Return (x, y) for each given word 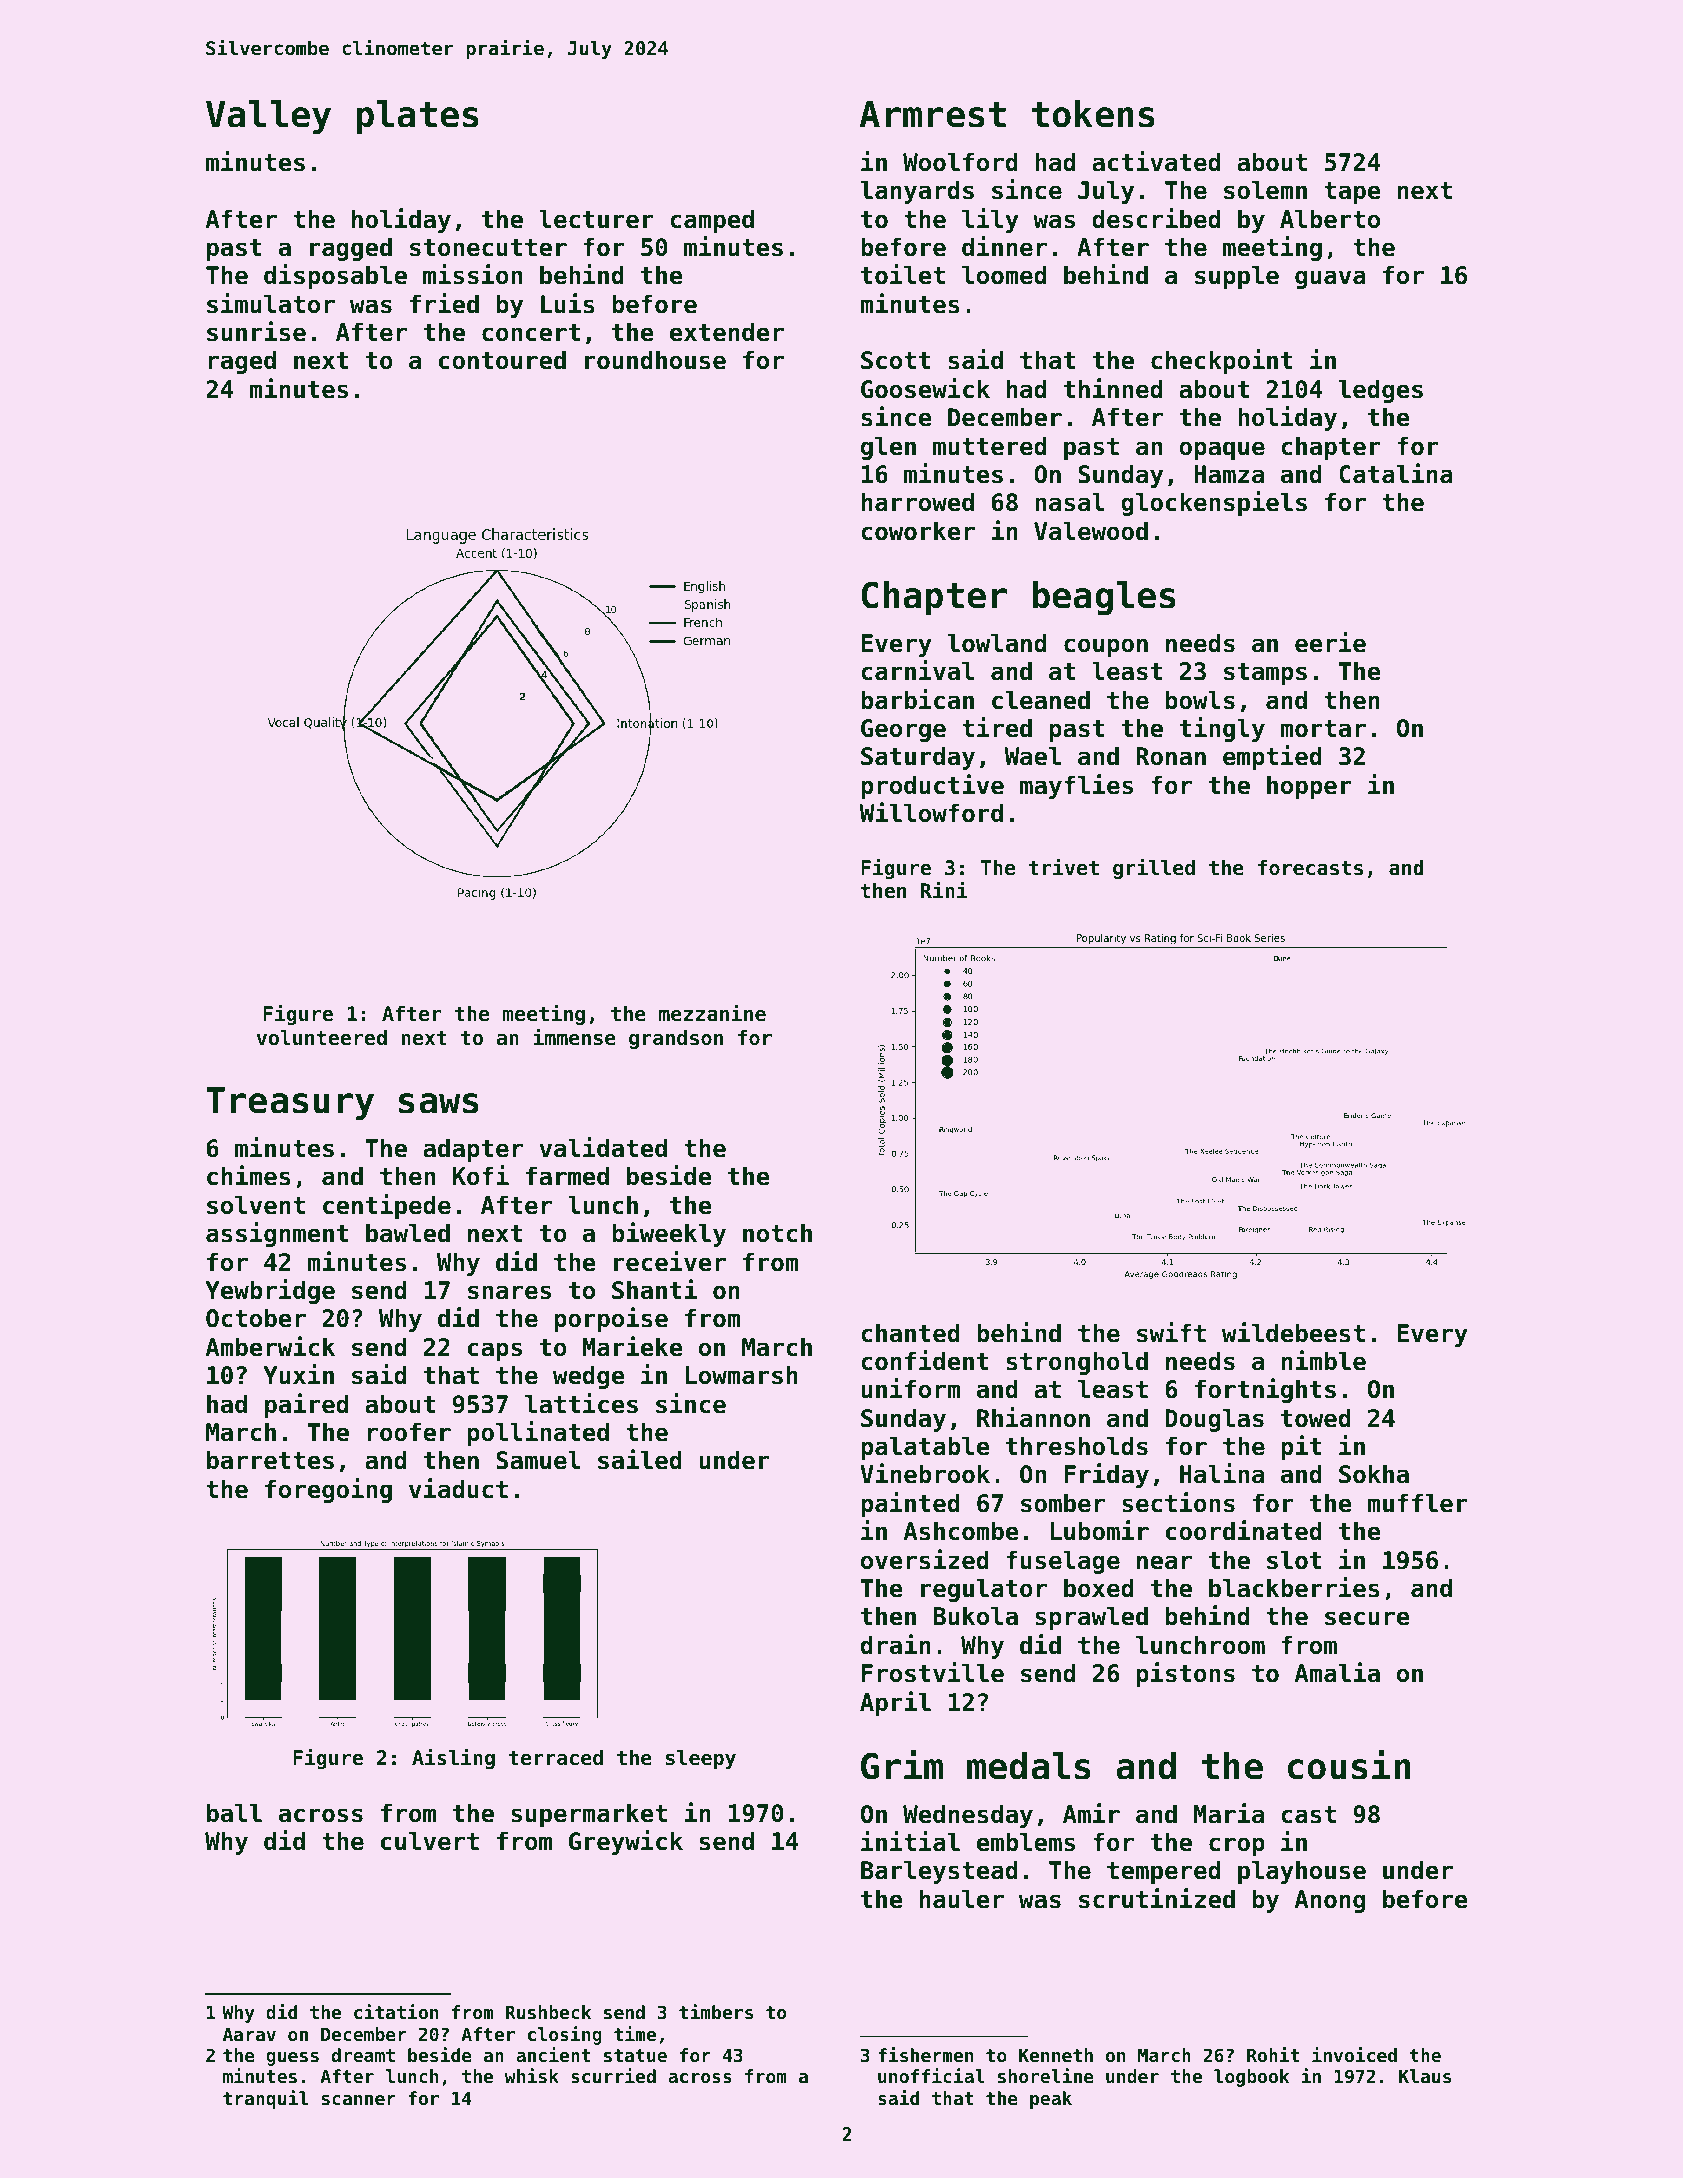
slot (1294, 1560)
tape (1352, 193)
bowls (1200, 700)
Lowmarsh (742, 1375)
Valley (268, 117)
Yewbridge (270, 1291)
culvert (430, 1841)
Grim (902, 1765)
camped (712, 221)
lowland (997, 643)
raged (242, 362)
